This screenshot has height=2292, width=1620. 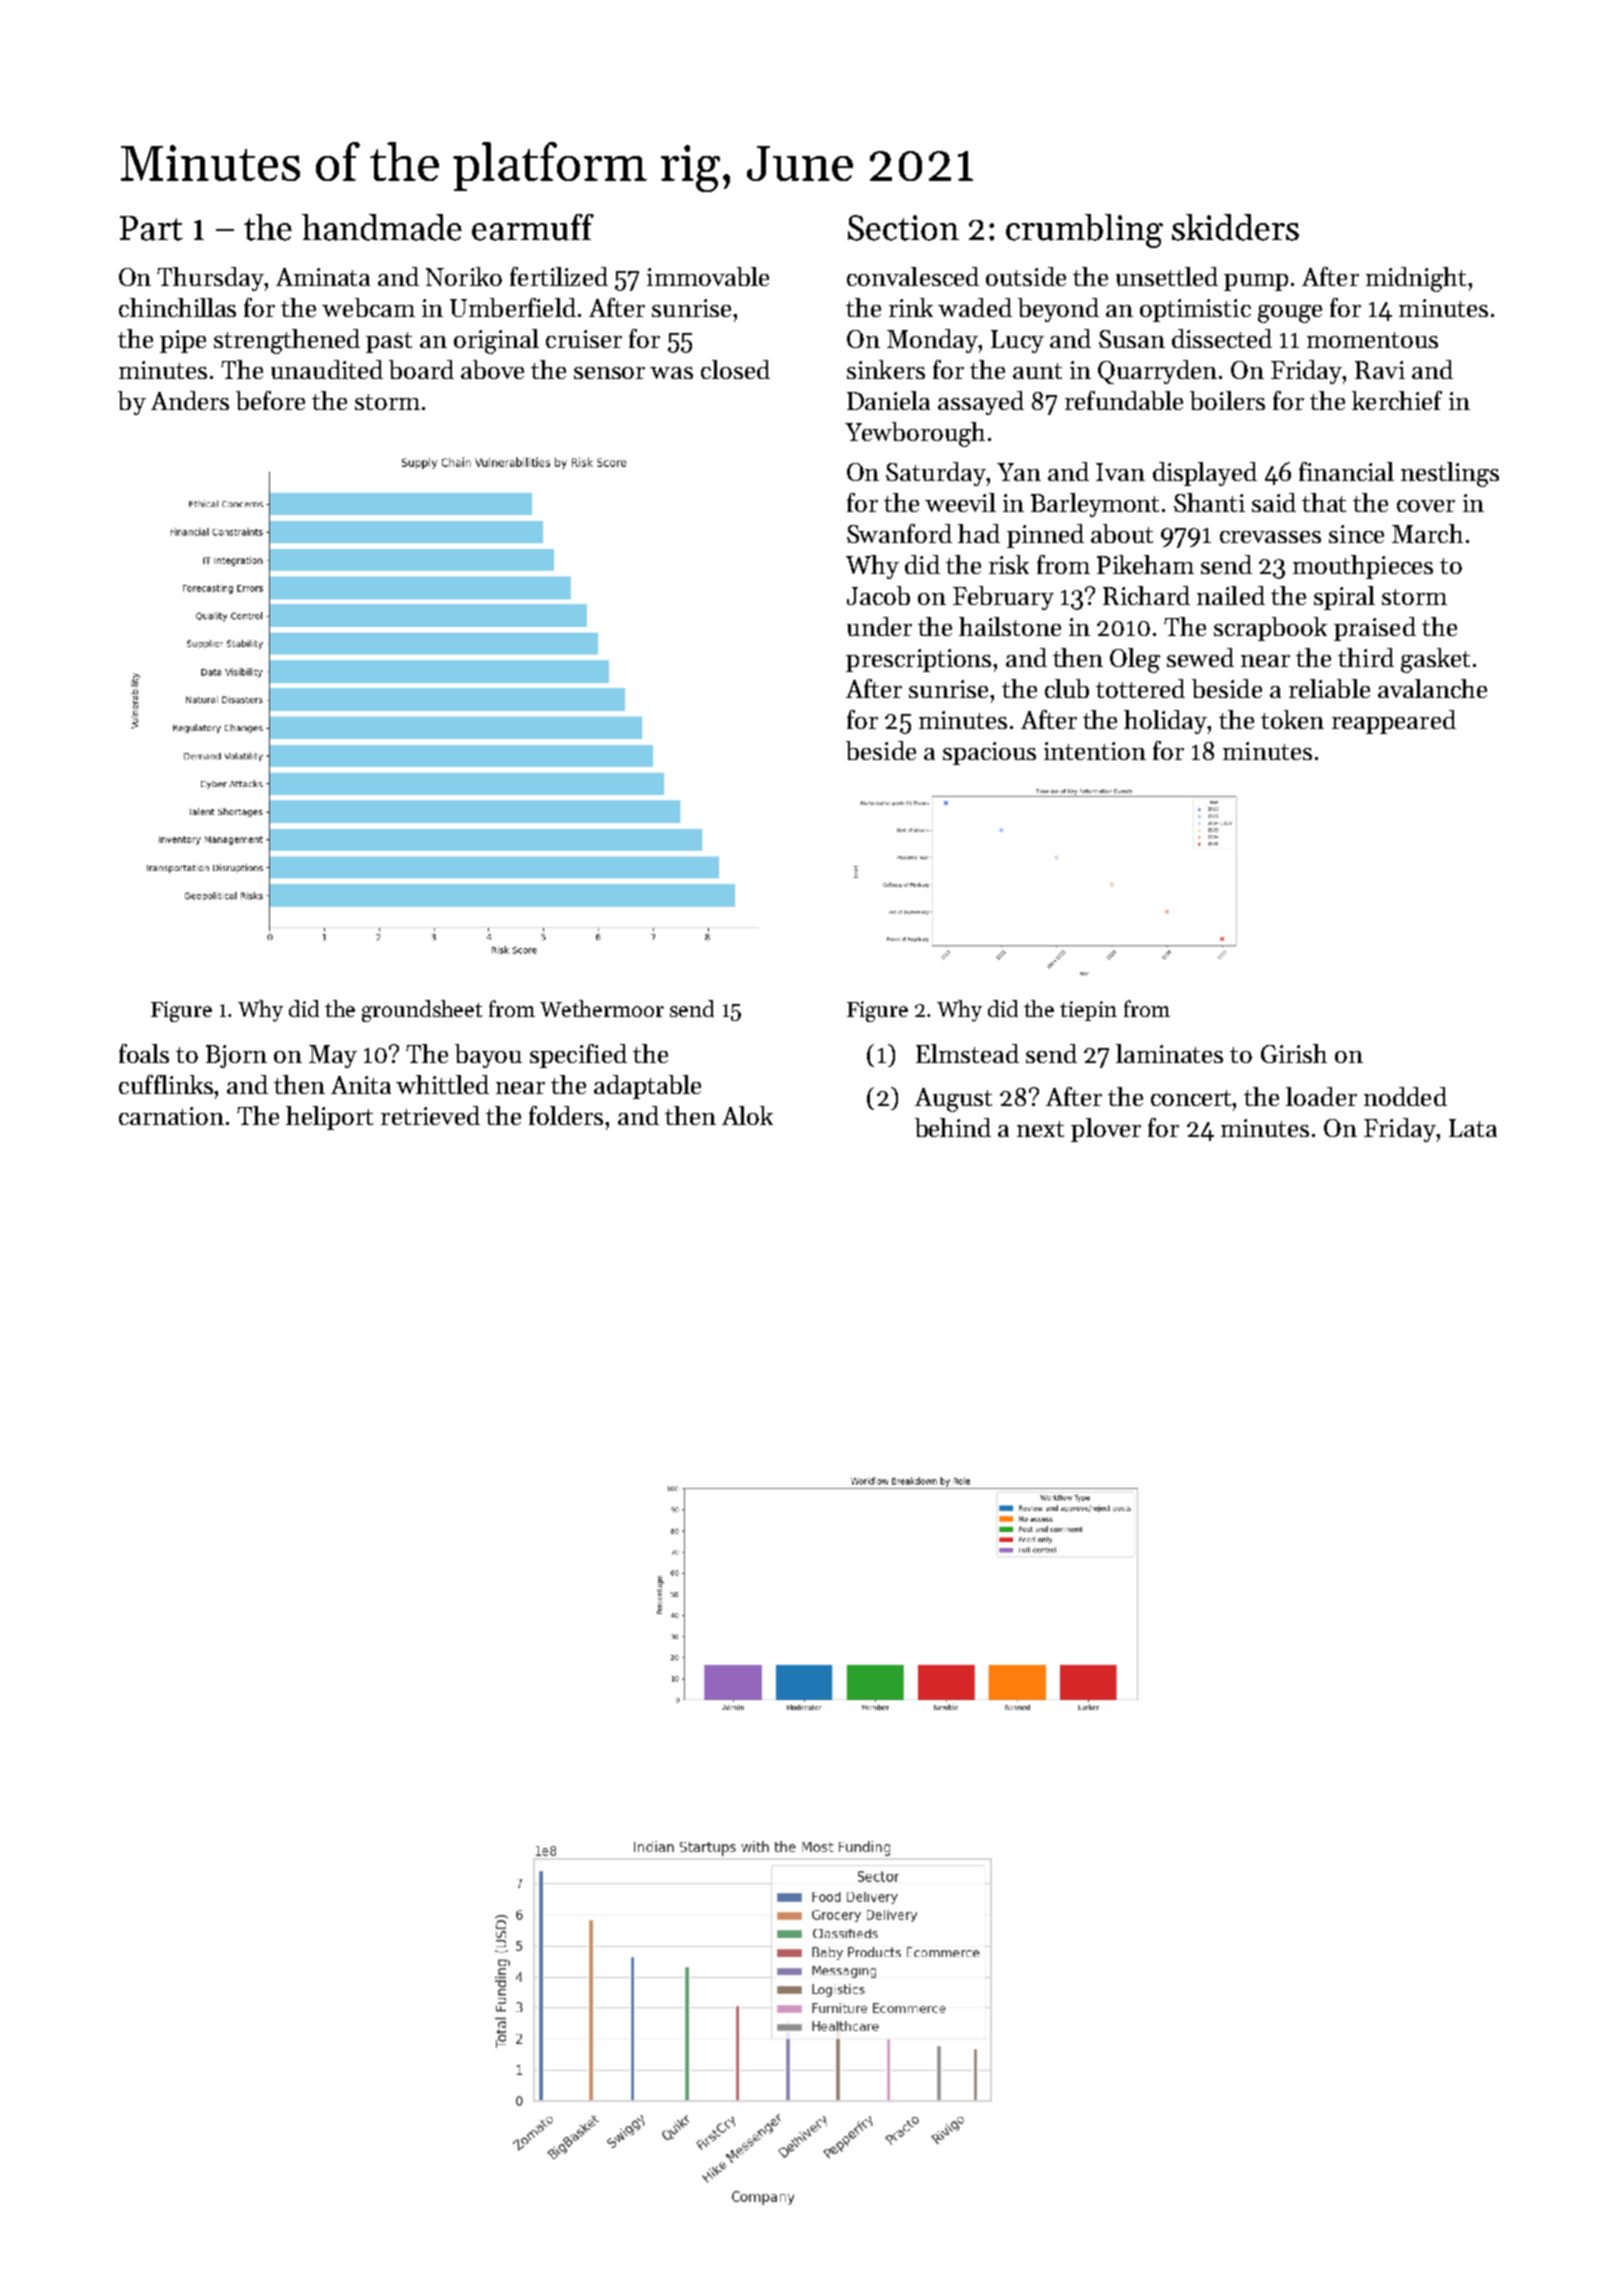 I want to click on earmuff, so click(x=533, y=227).
